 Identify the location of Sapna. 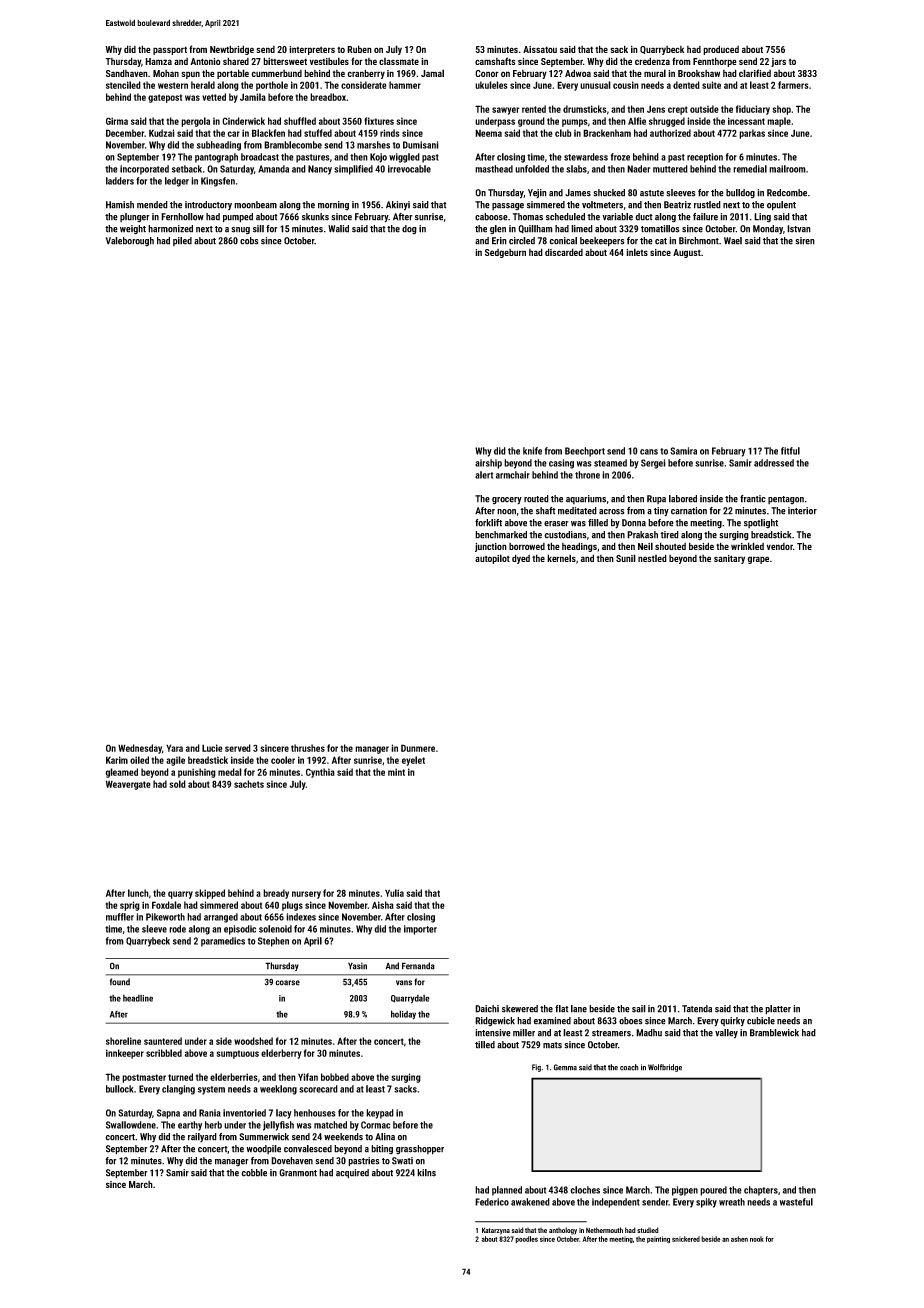
(168, 1114).
